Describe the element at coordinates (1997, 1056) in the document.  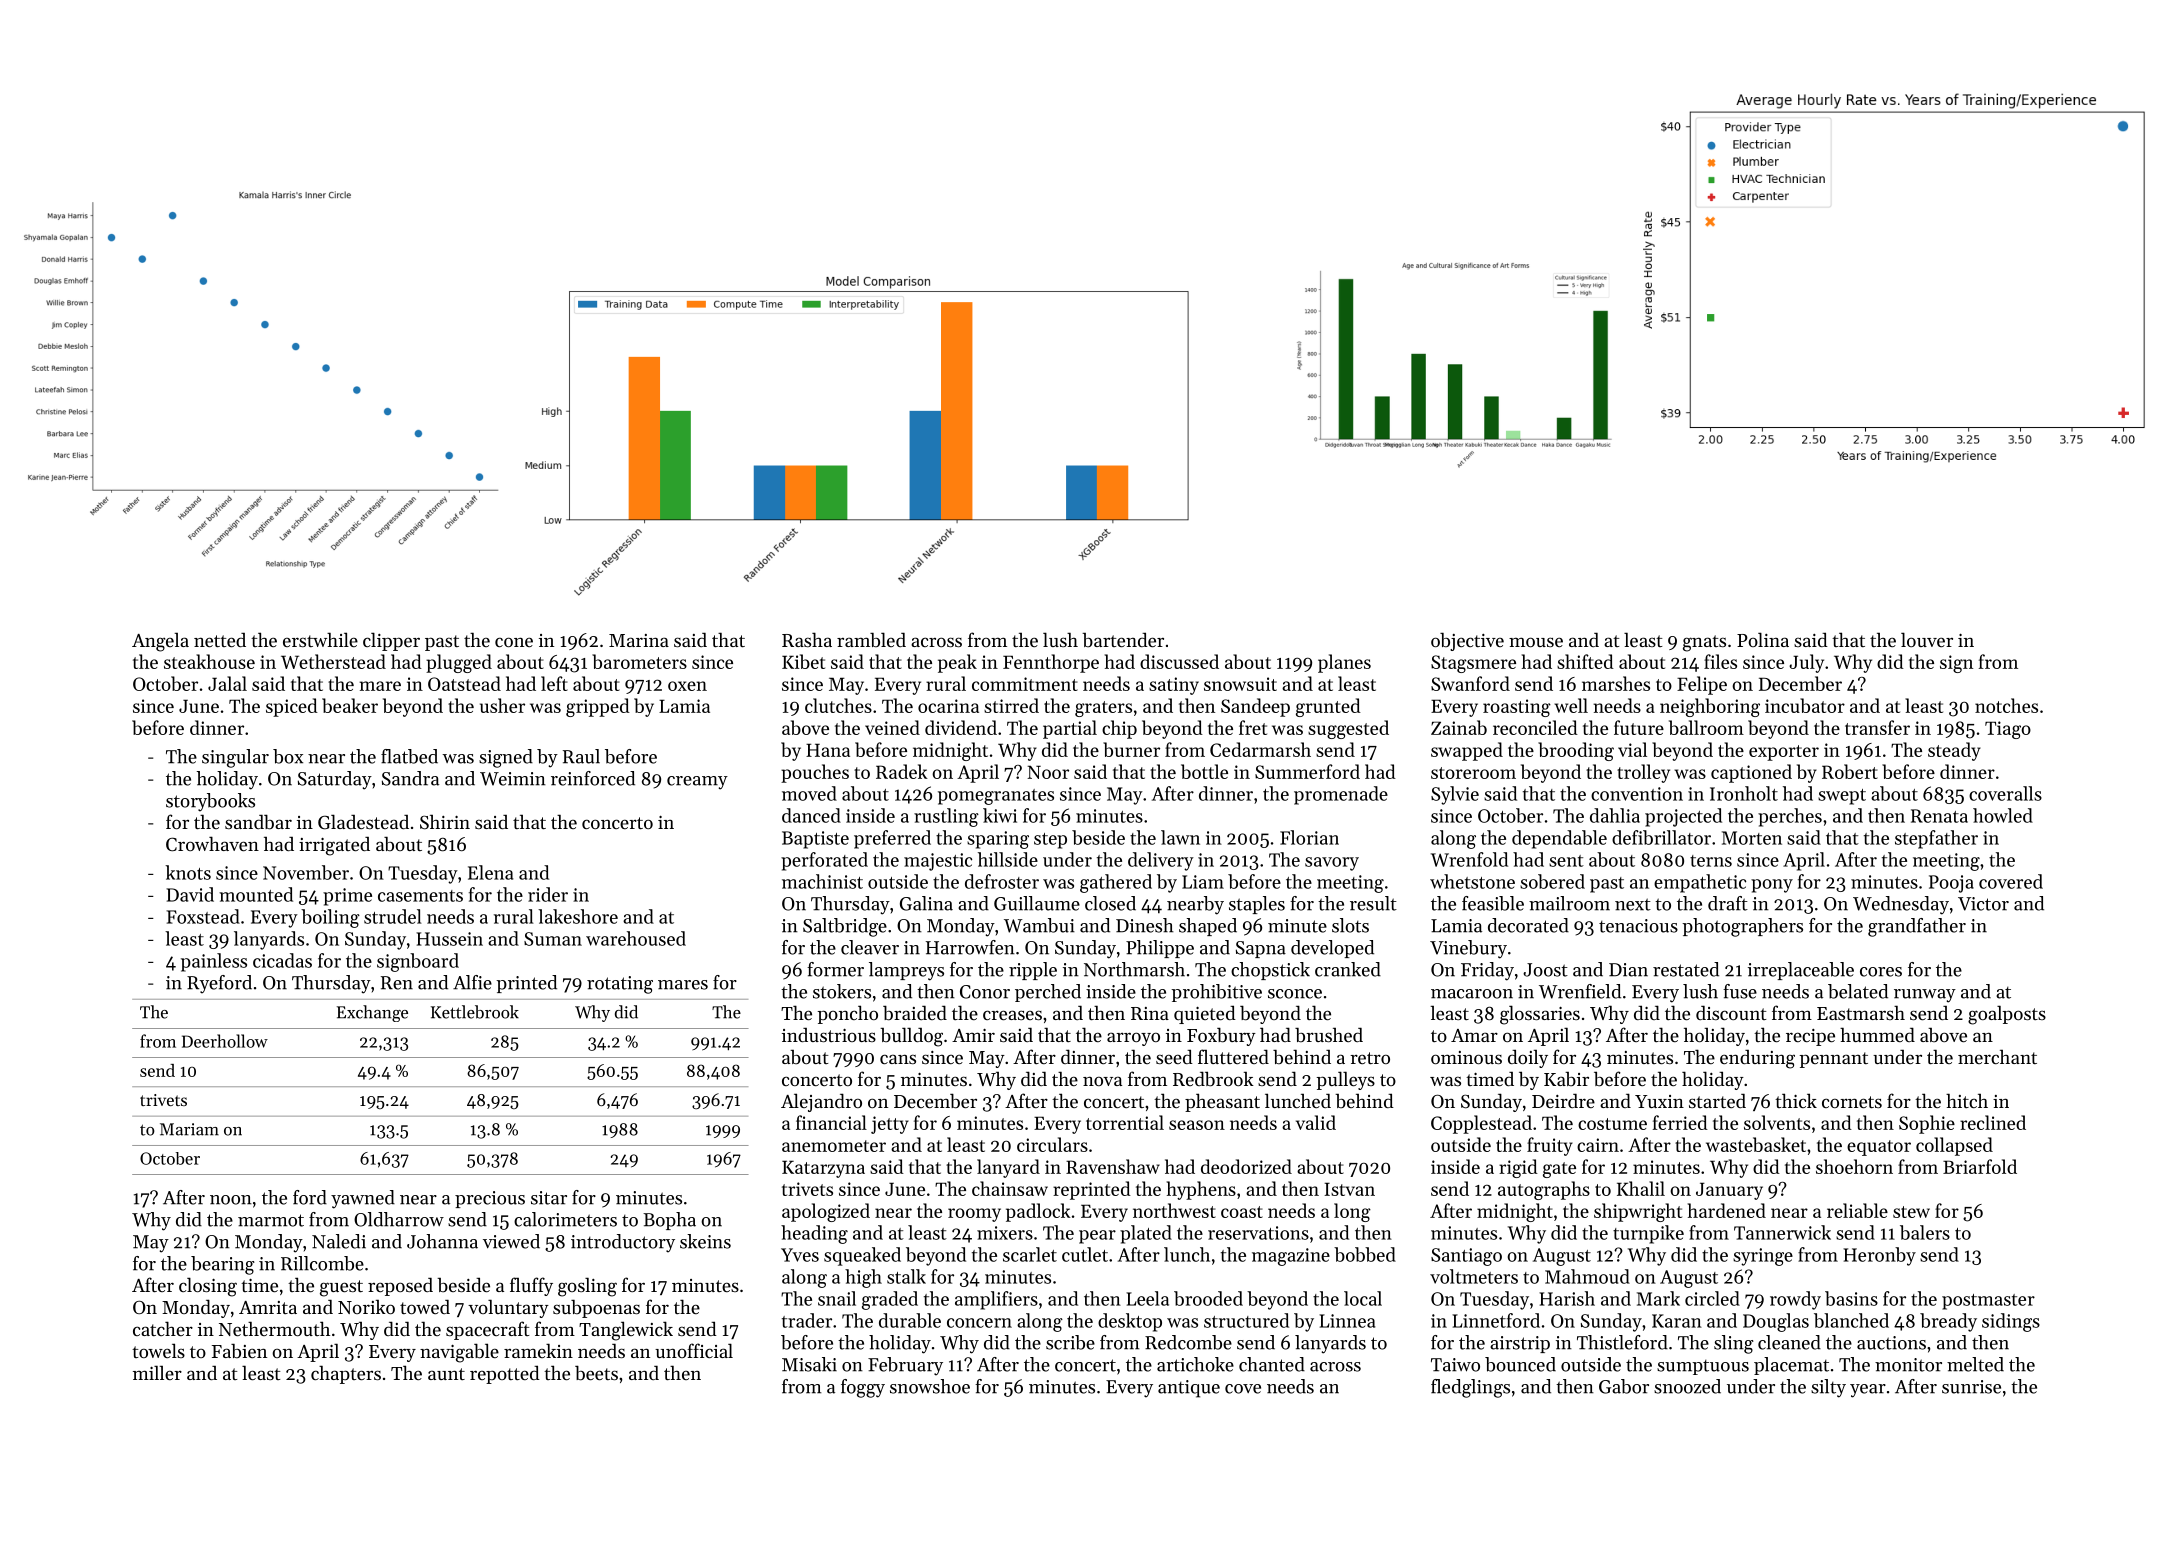
I see `merchant` at that location.
